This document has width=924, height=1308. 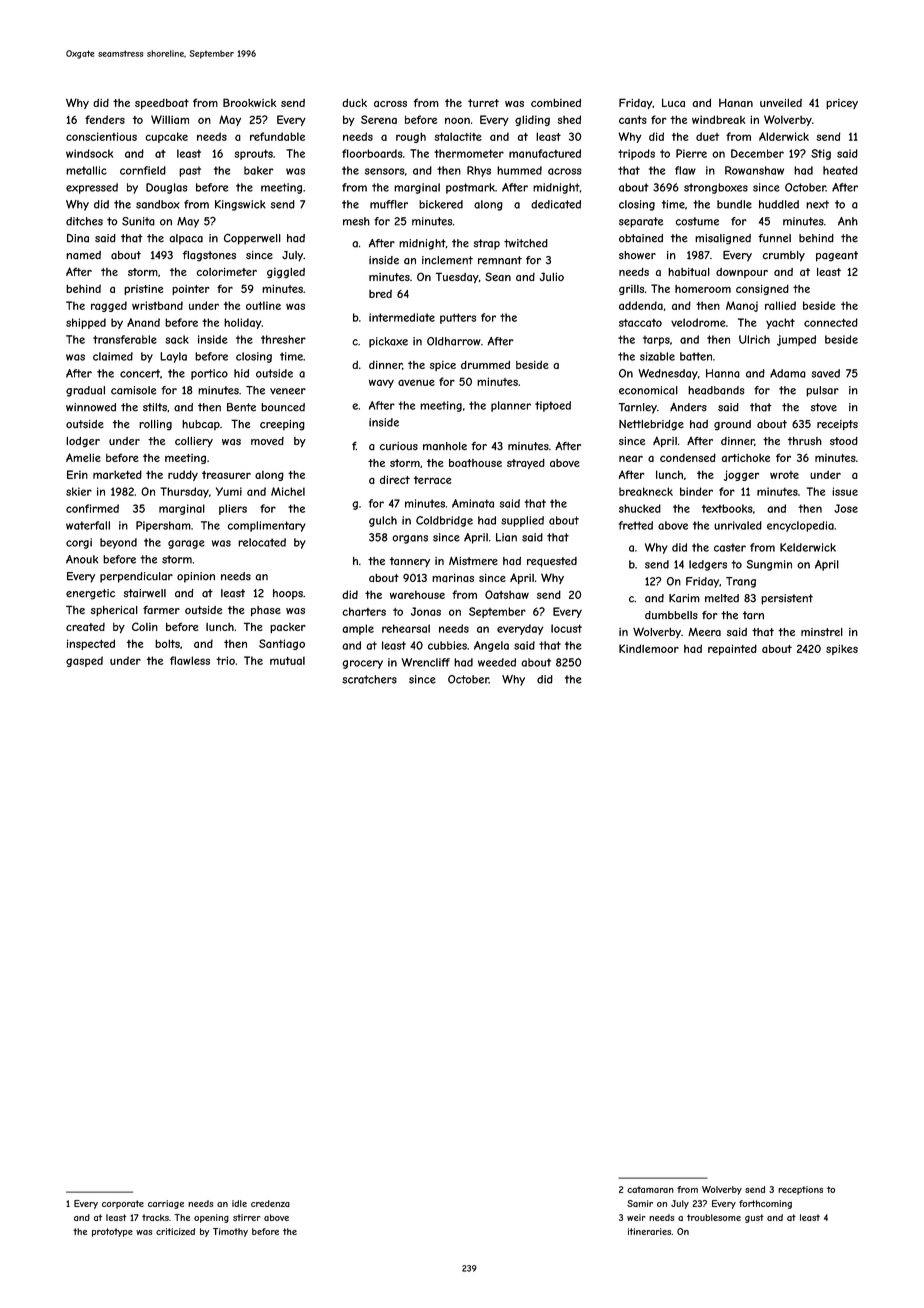 I want to click on combined, so click(x=556, y=103).
